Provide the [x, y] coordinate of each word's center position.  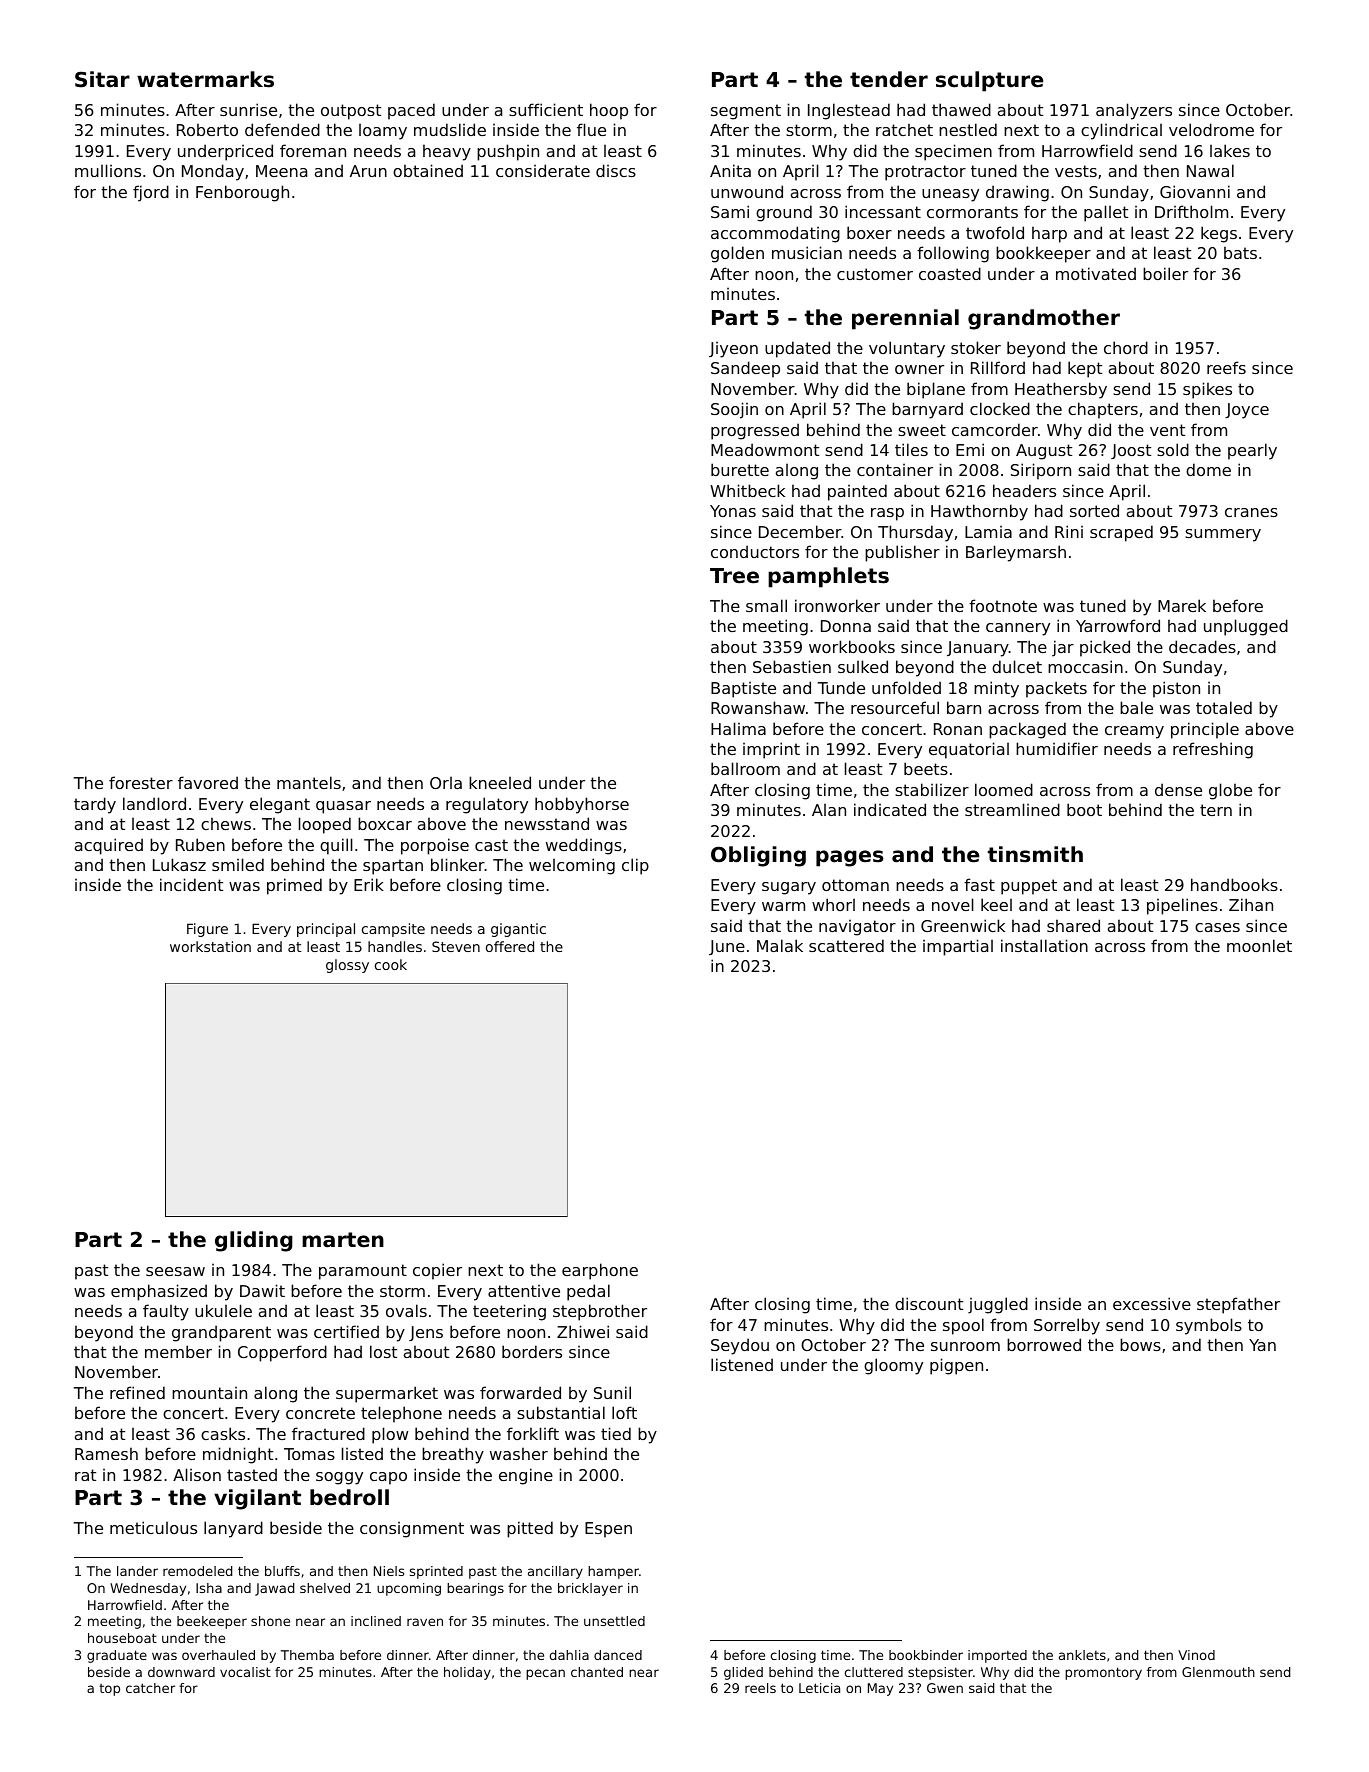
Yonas [733, 511]
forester [141, 782]
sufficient [546, 109]
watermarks [205, 79]
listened [742, 1364]
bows [1140, 1344]
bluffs [282, 1571]
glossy [347, 966]
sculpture [989, 81]
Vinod [1196, 1655]
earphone [600, 1271]
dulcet [1017, 666]
